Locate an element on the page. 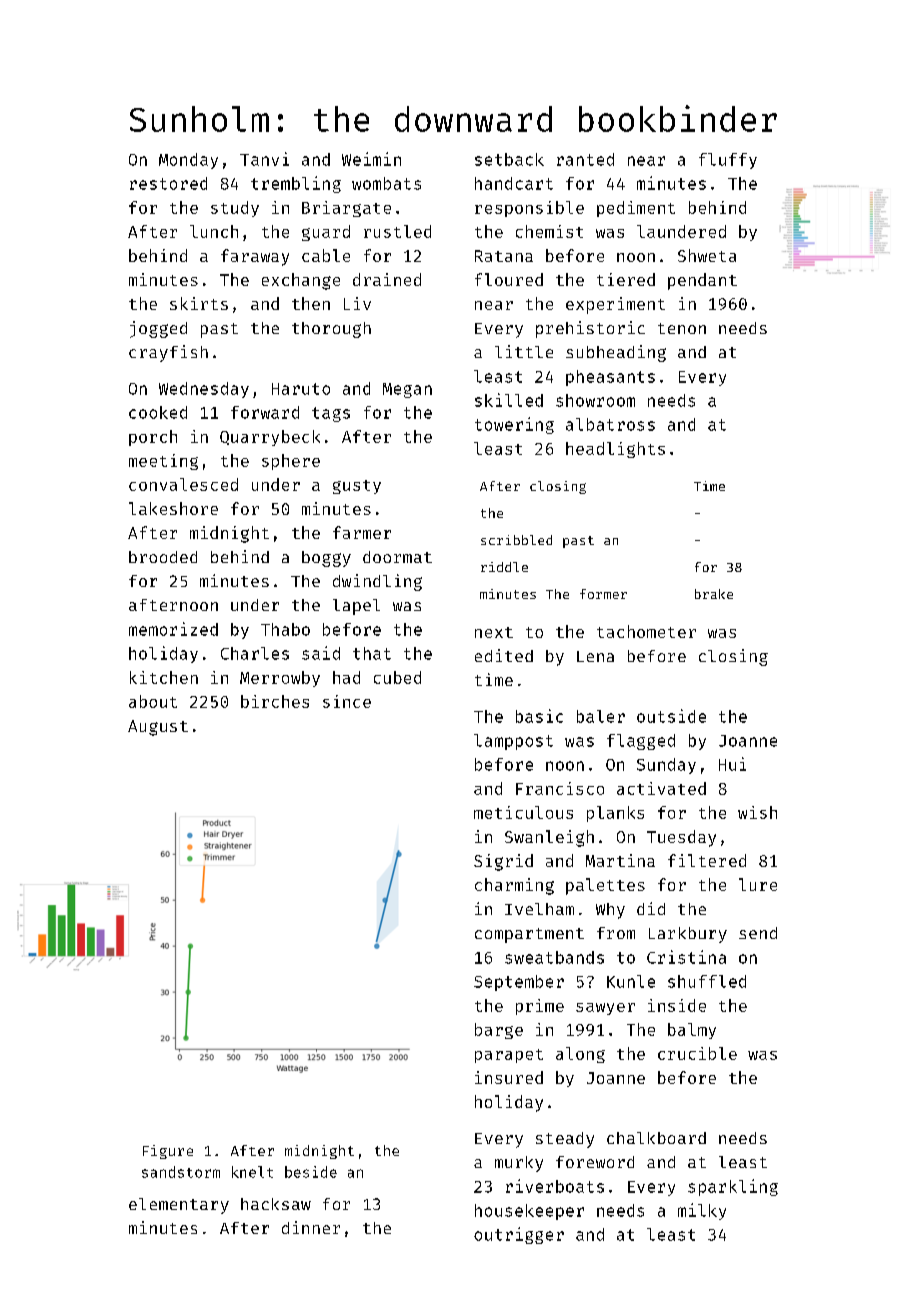 This document has height=1316, width=908. crucible is located at coordinates (697, 1053).
